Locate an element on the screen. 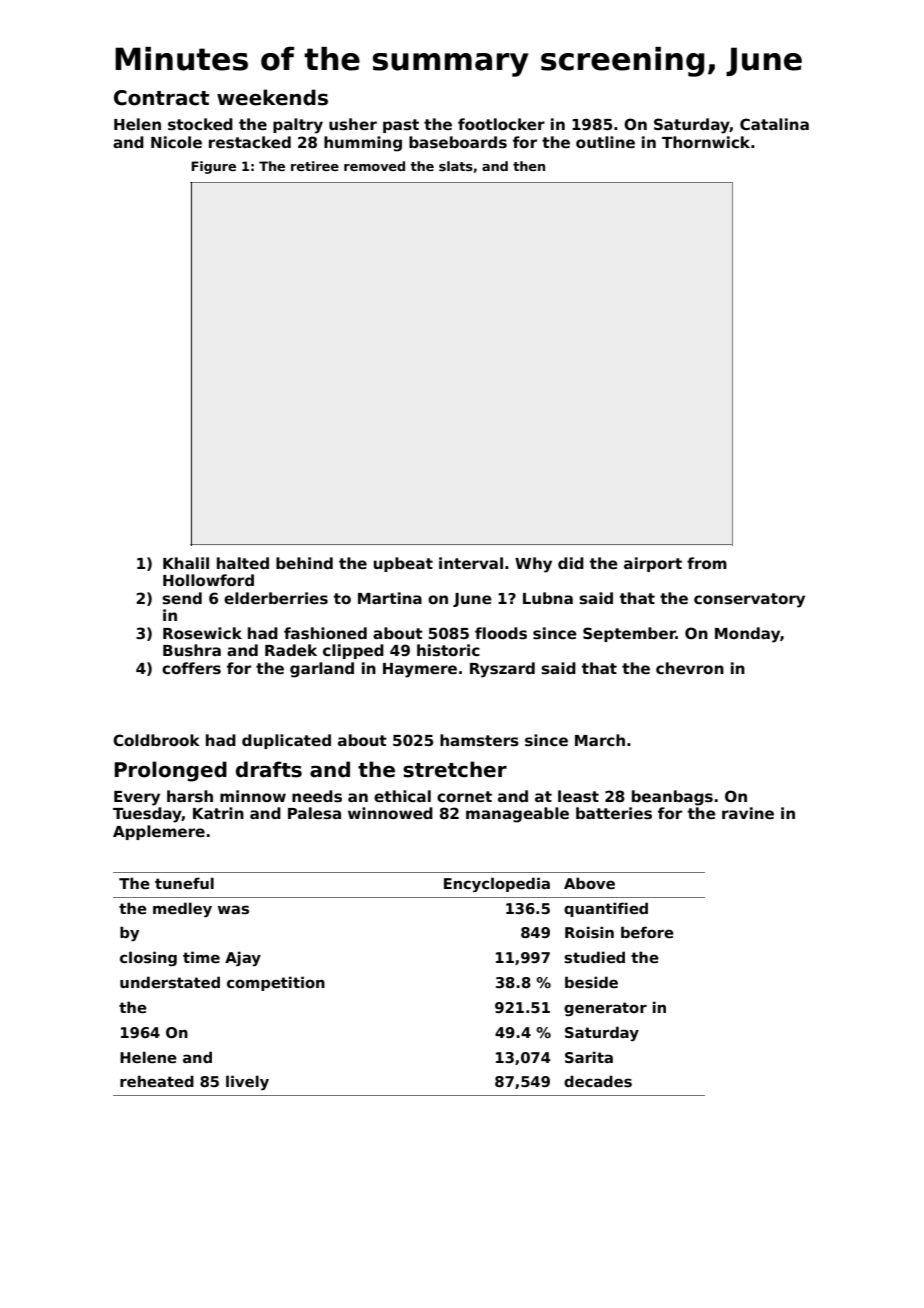  interval is located at coordinates (471, 563).
